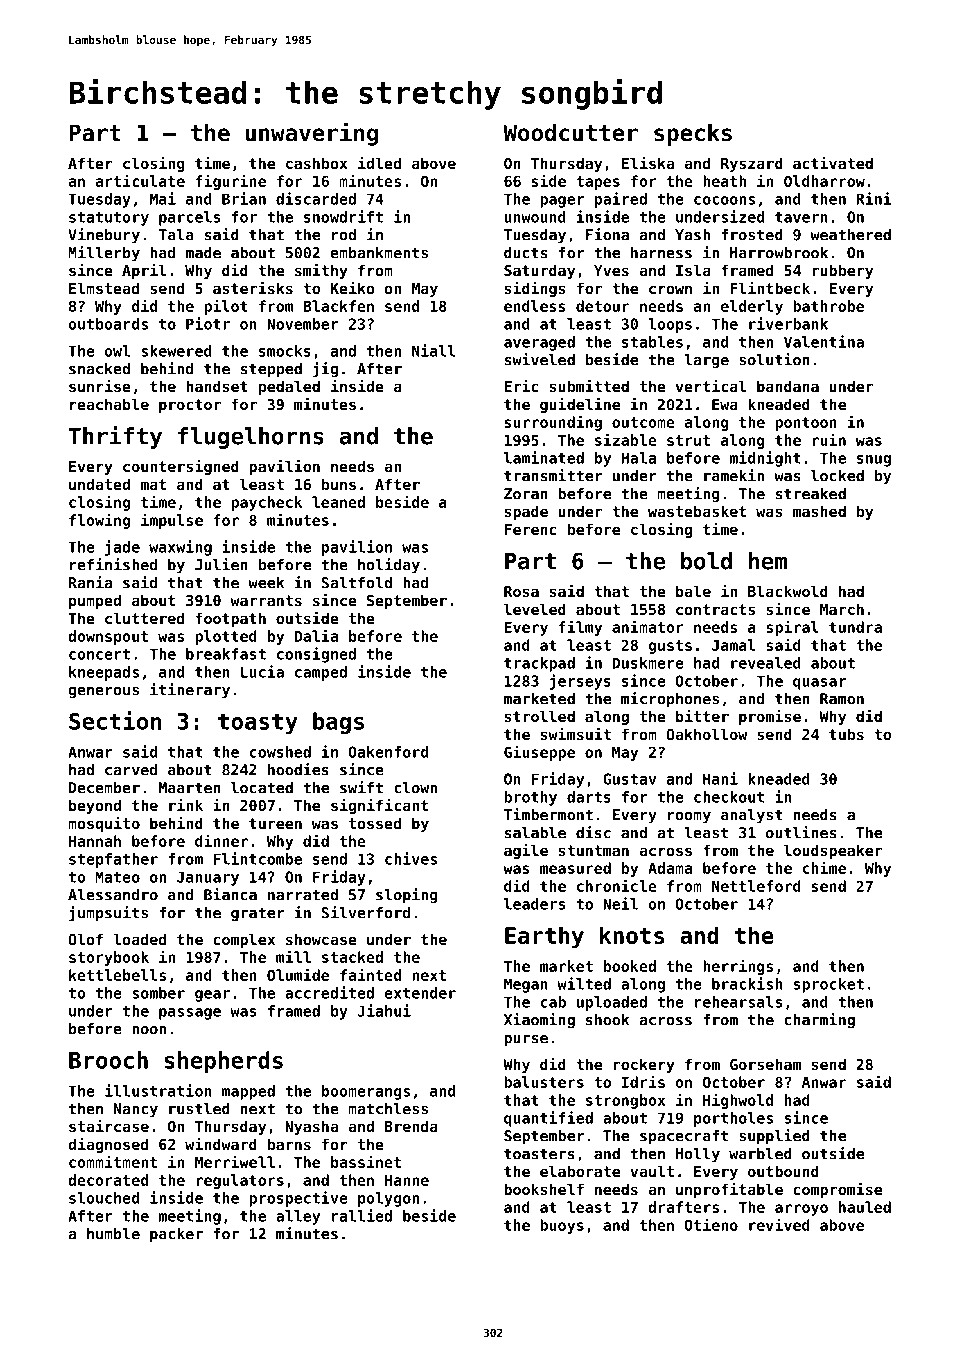 This page has height=1372, width=966. What do you see at coordinates (570, 133) in the page?
I see `Woodcutter` at bounding box center [570, 133].
